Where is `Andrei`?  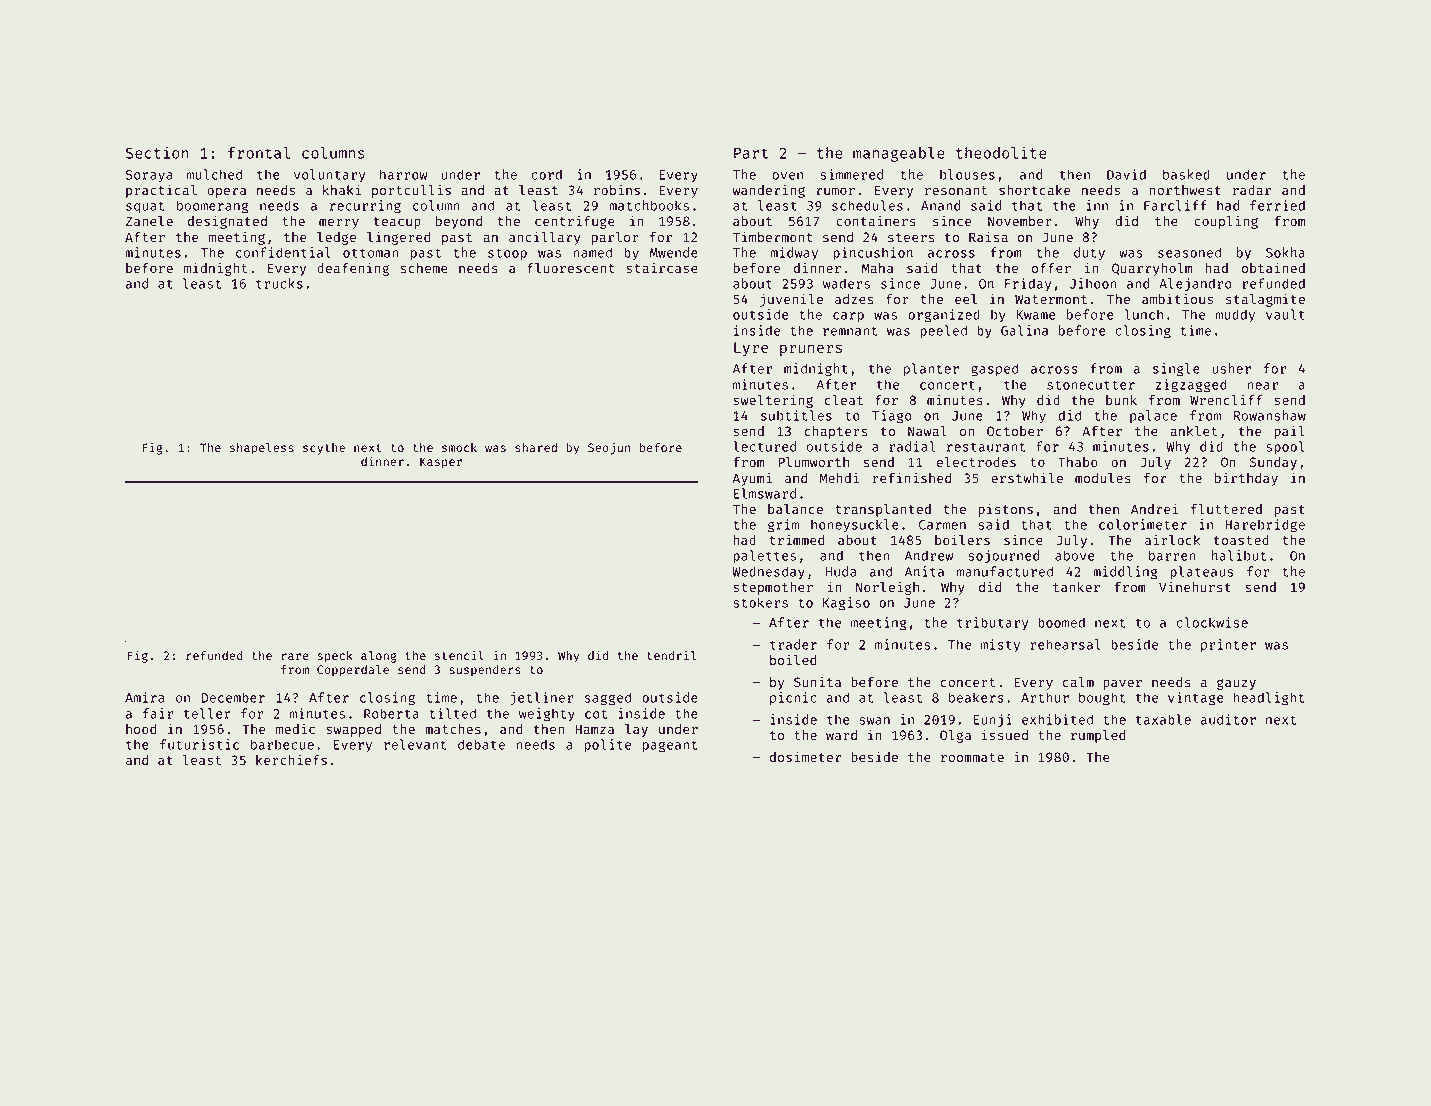
Andrei is located at coordinates (1154, 508).
